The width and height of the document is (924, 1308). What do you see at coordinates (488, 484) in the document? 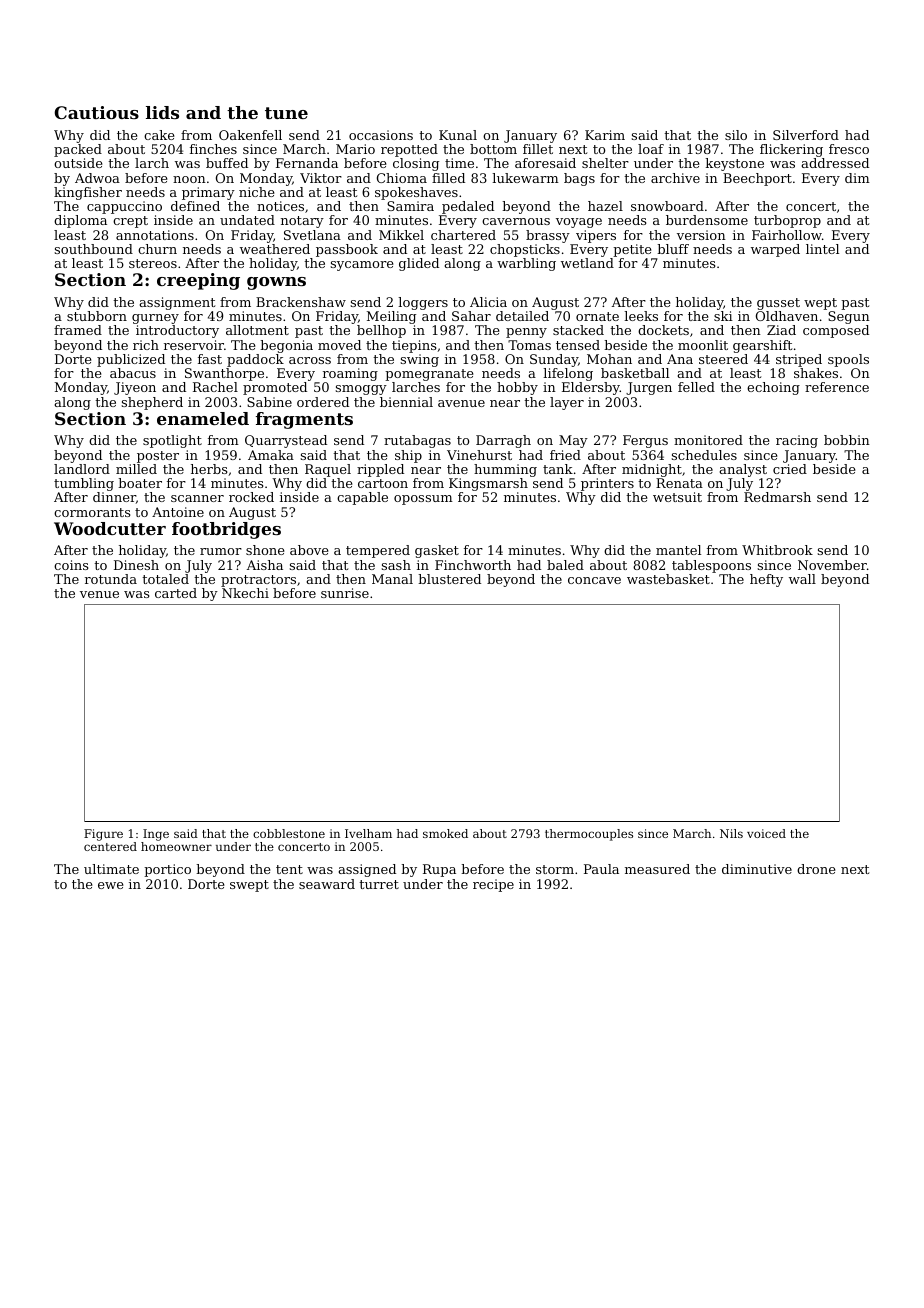
I see `Kingsmarsh` at bounding box center [488, 484].
